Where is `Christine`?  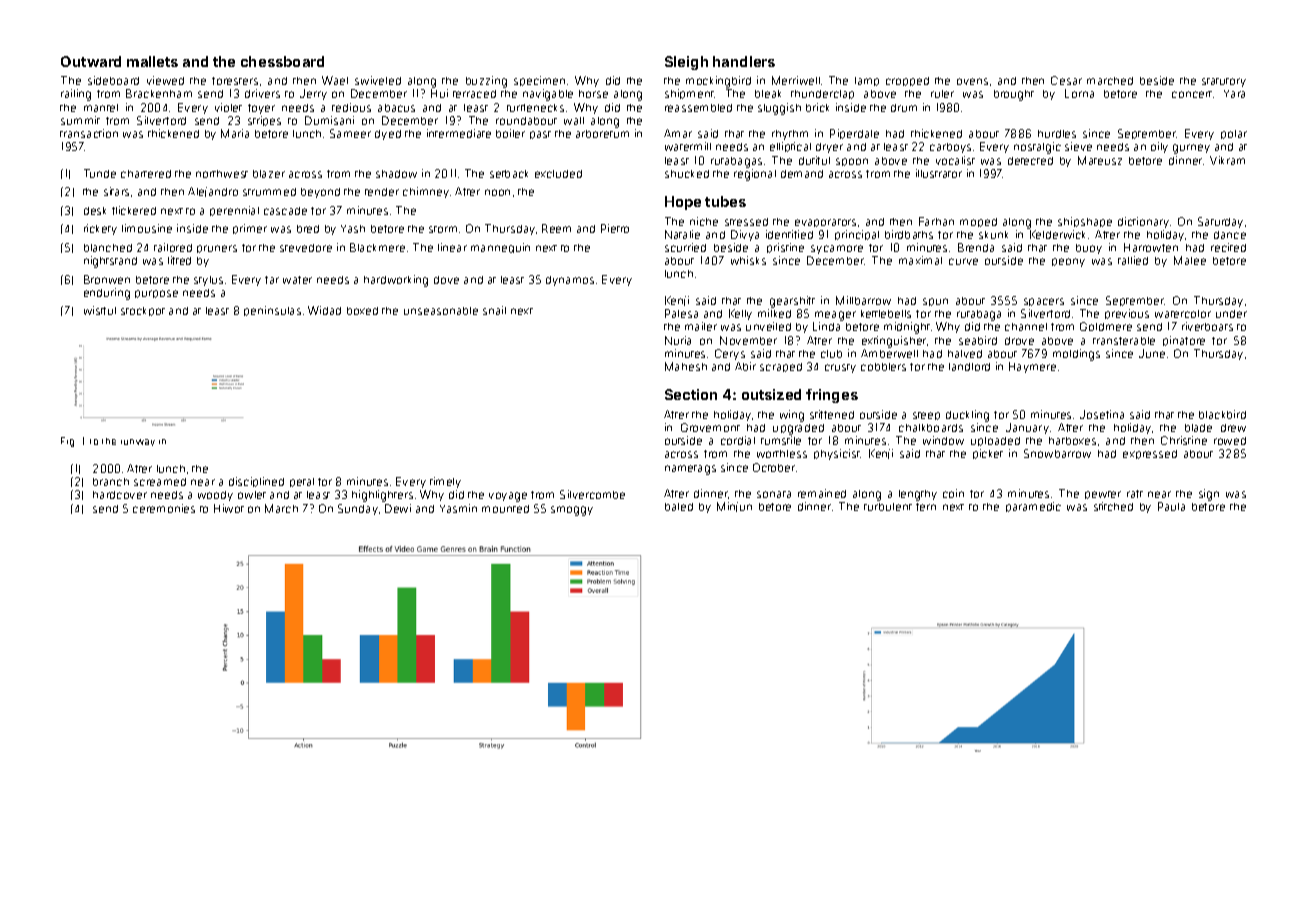
Christine is located at coordinates (1184, 440).
